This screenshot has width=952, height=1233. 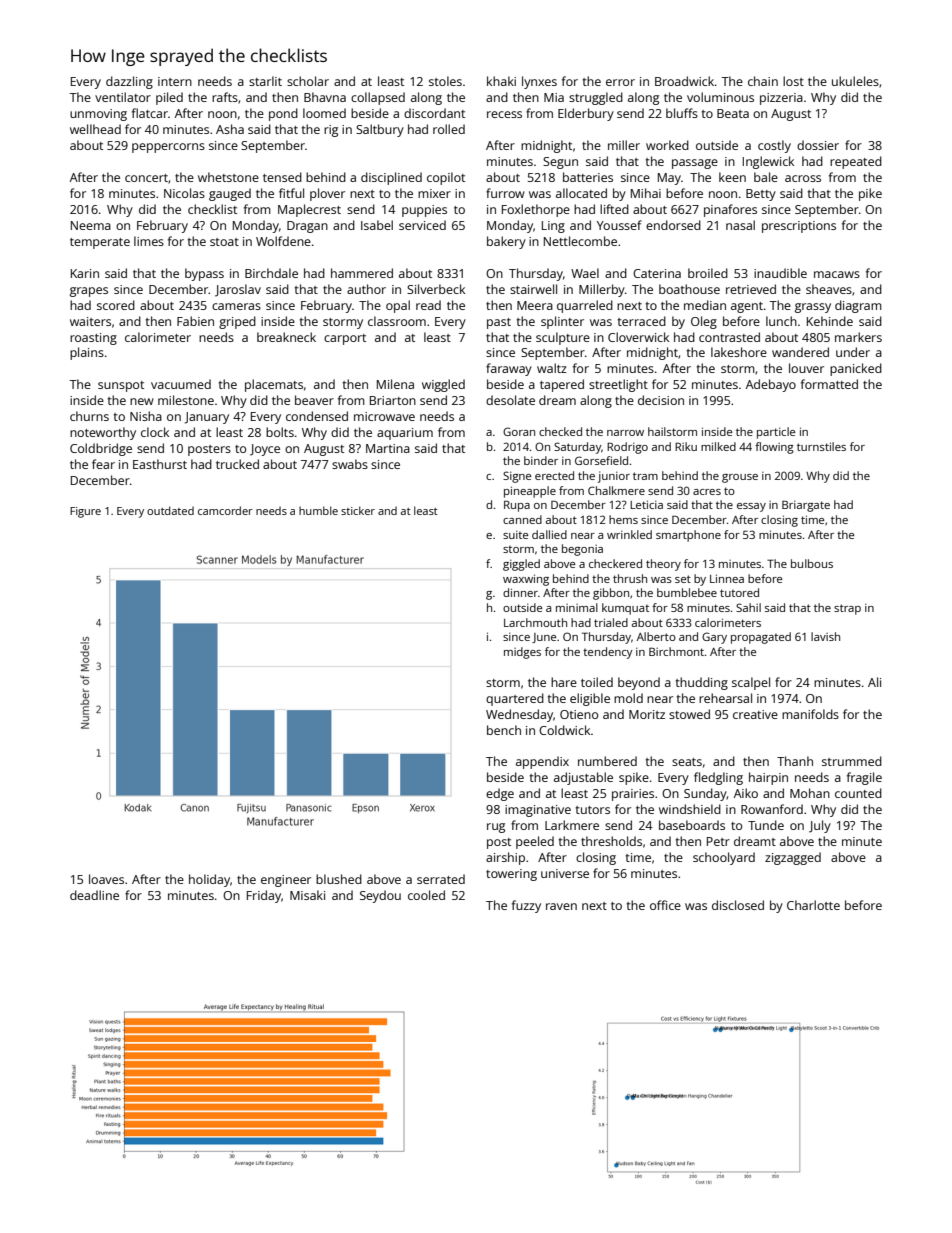 What do you see at coordinates (170, 510) in the screenshot?
I see `outdated` at bounding box center [170, 510].
